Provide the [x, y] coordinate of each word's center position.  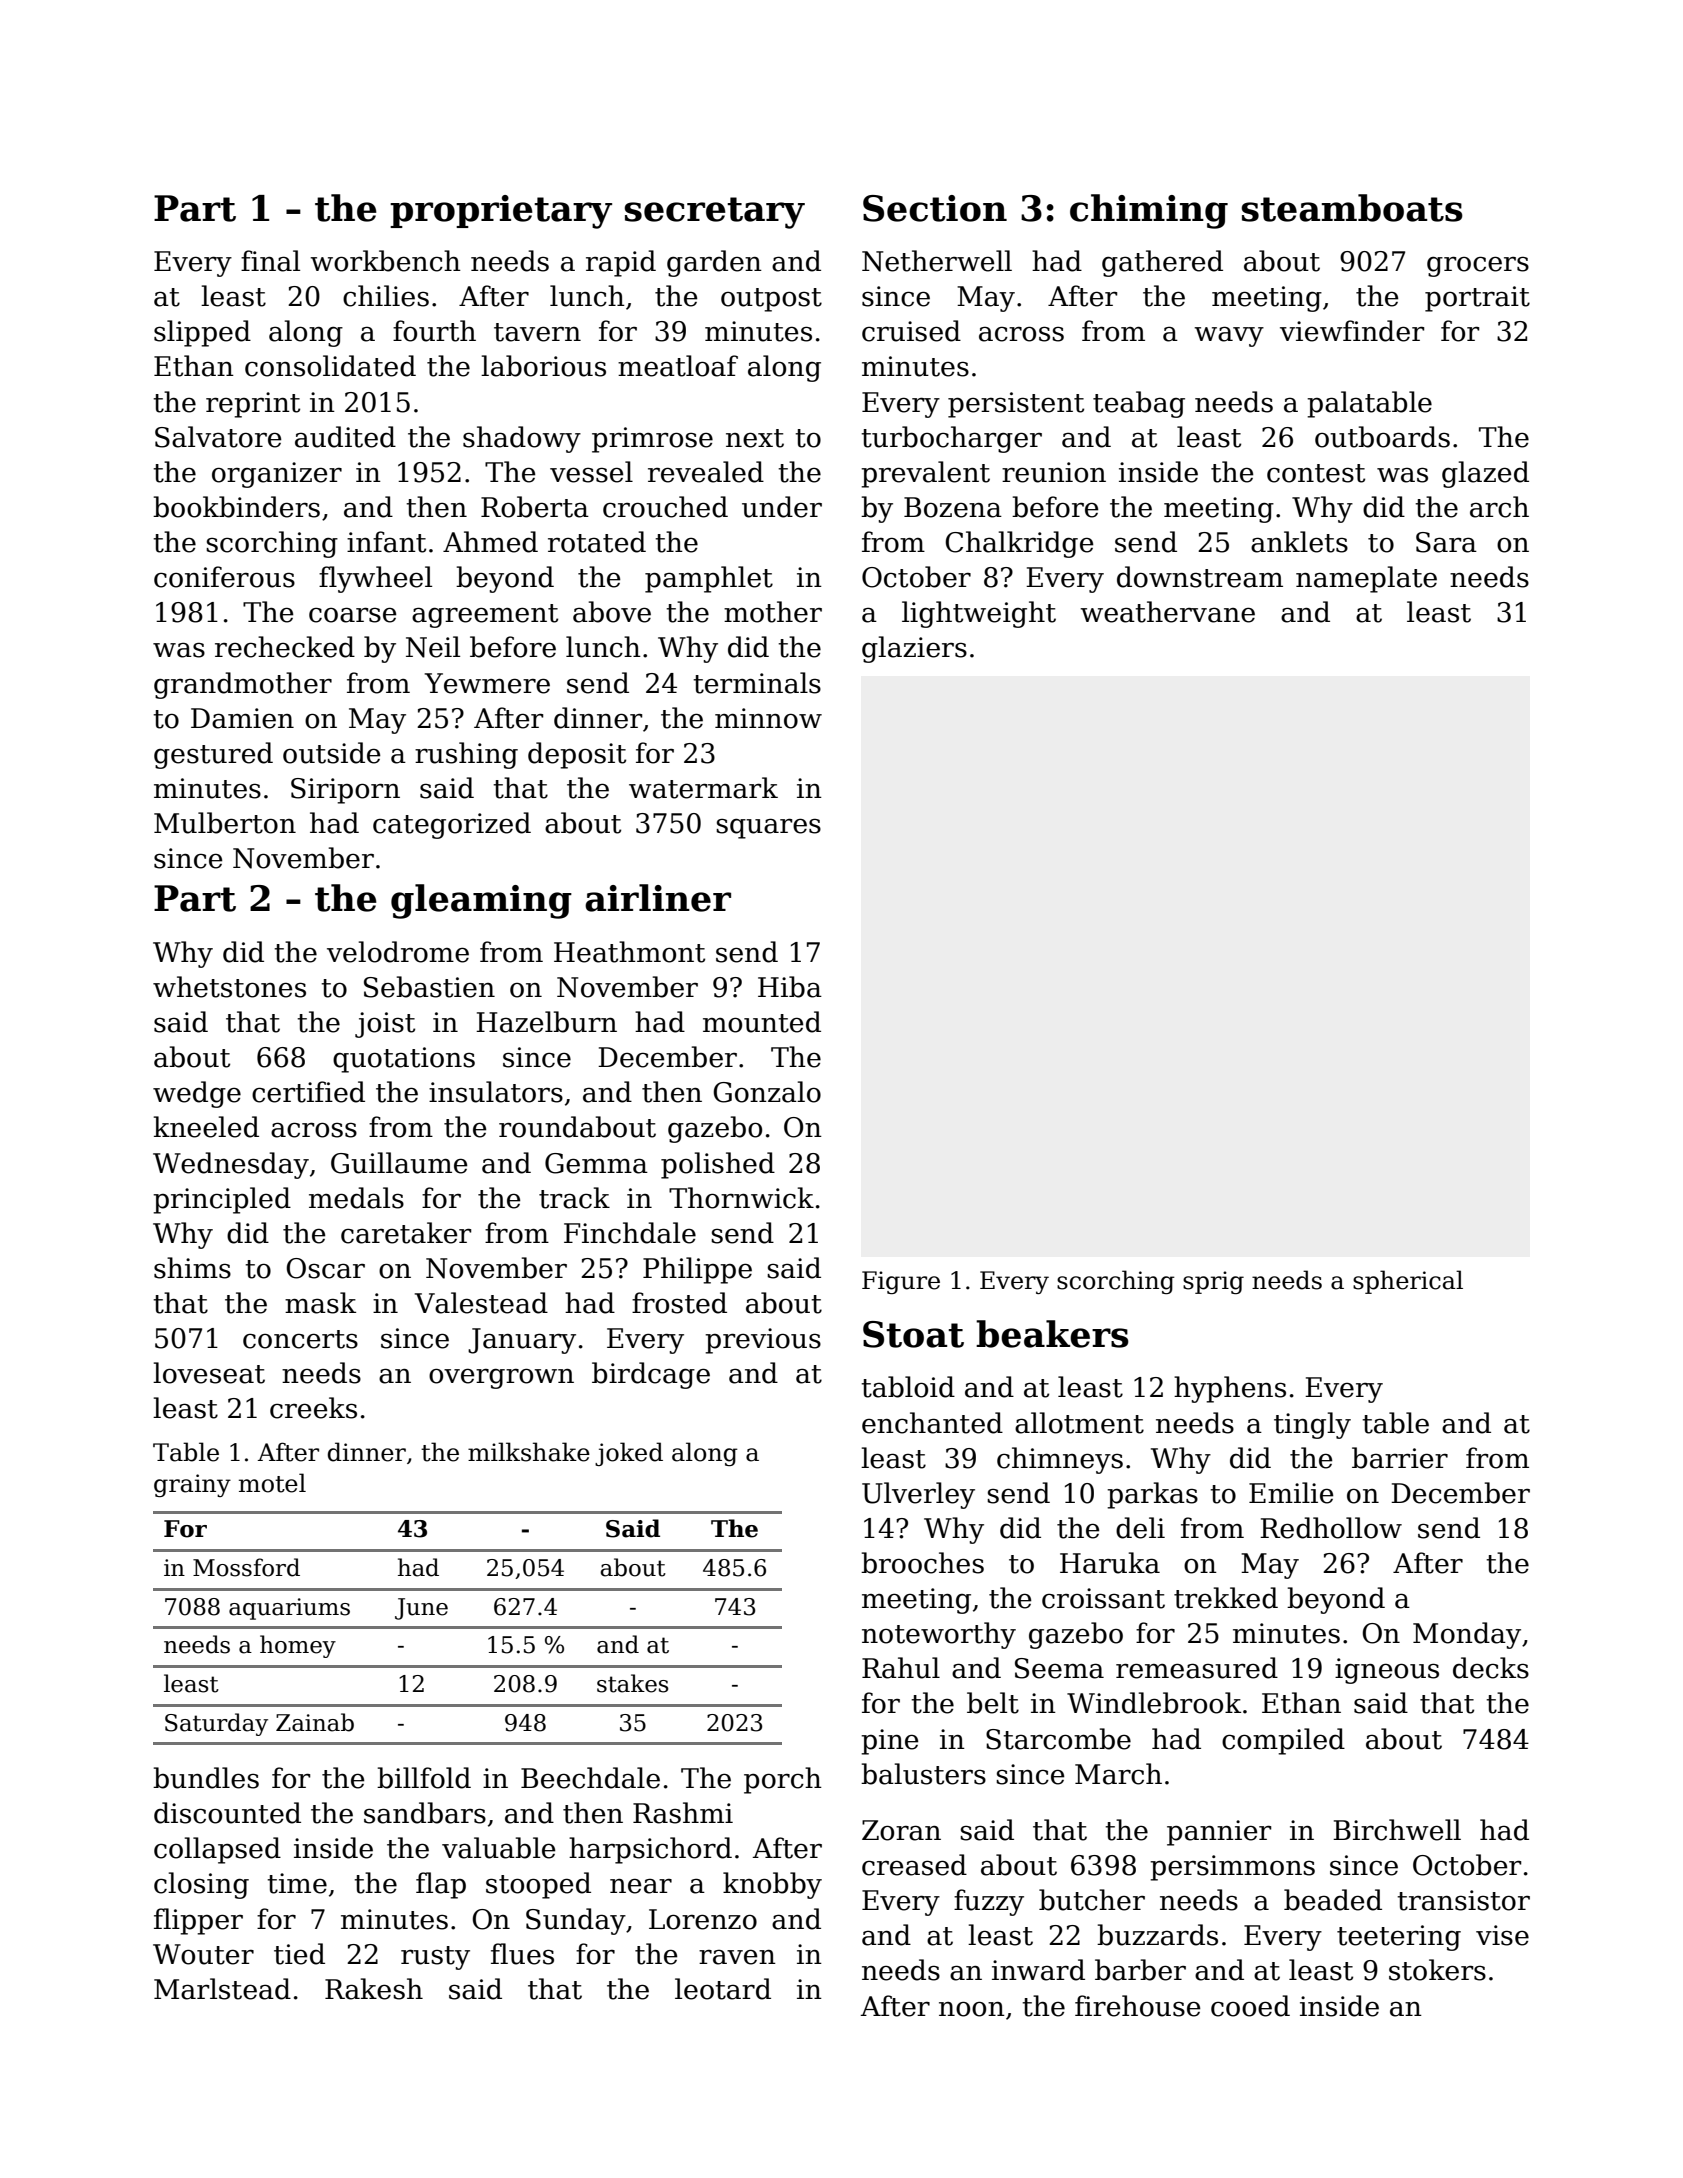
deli [1140, 1528]
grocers [1478, 266]
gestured [213, 755]
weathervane [1167, 612]
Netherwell [937, 261]
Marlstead [222, 1989]
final [270, 261]
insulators [496, 1092]
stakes [633, 1683]
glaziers [914, 649]
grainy [192, 1485]
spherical [1408, 1282]
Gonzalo [767, 1092]
